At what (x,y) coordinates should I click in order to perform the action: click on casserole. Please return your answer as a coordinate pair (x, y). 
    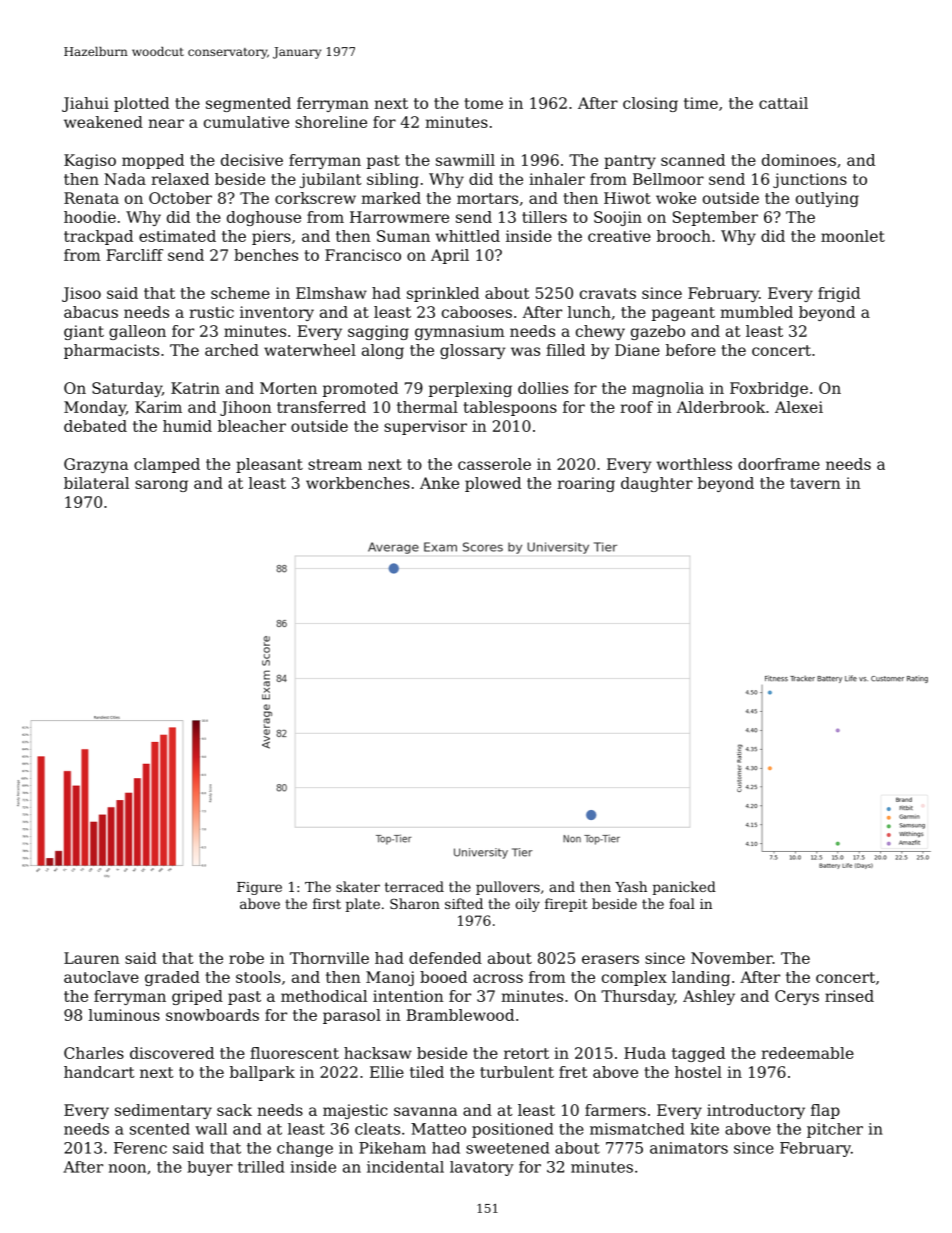
    Looking at the image, I should click on (494, 464).
